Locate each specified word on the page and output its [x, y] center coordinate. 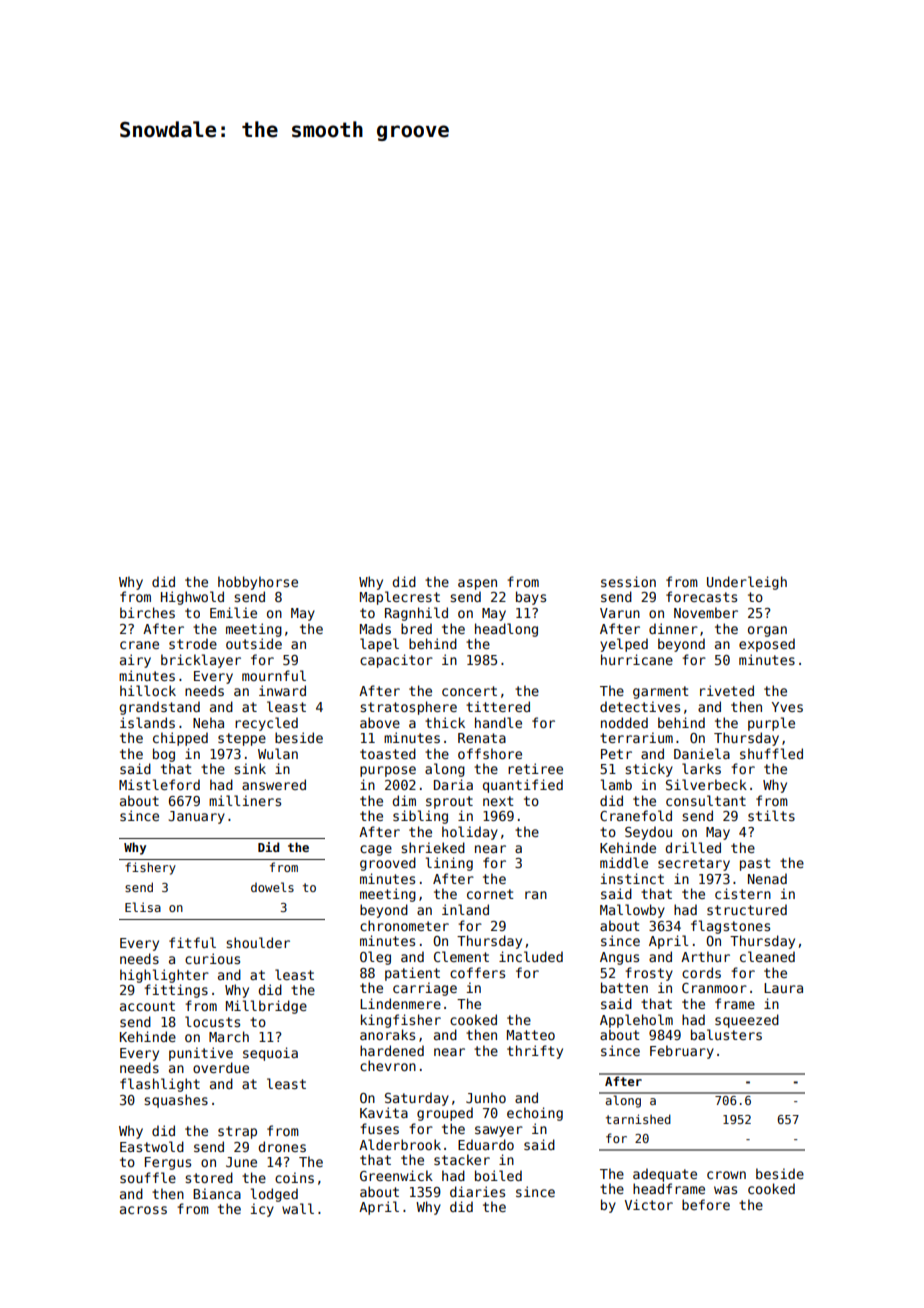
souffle [148, 1177]
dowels [272, 887]
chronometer [404, 925]
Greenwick [396, 1175]
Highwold [192, 598]
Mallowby [632, 911]
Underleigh [747, 583]
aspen [477, 584]
